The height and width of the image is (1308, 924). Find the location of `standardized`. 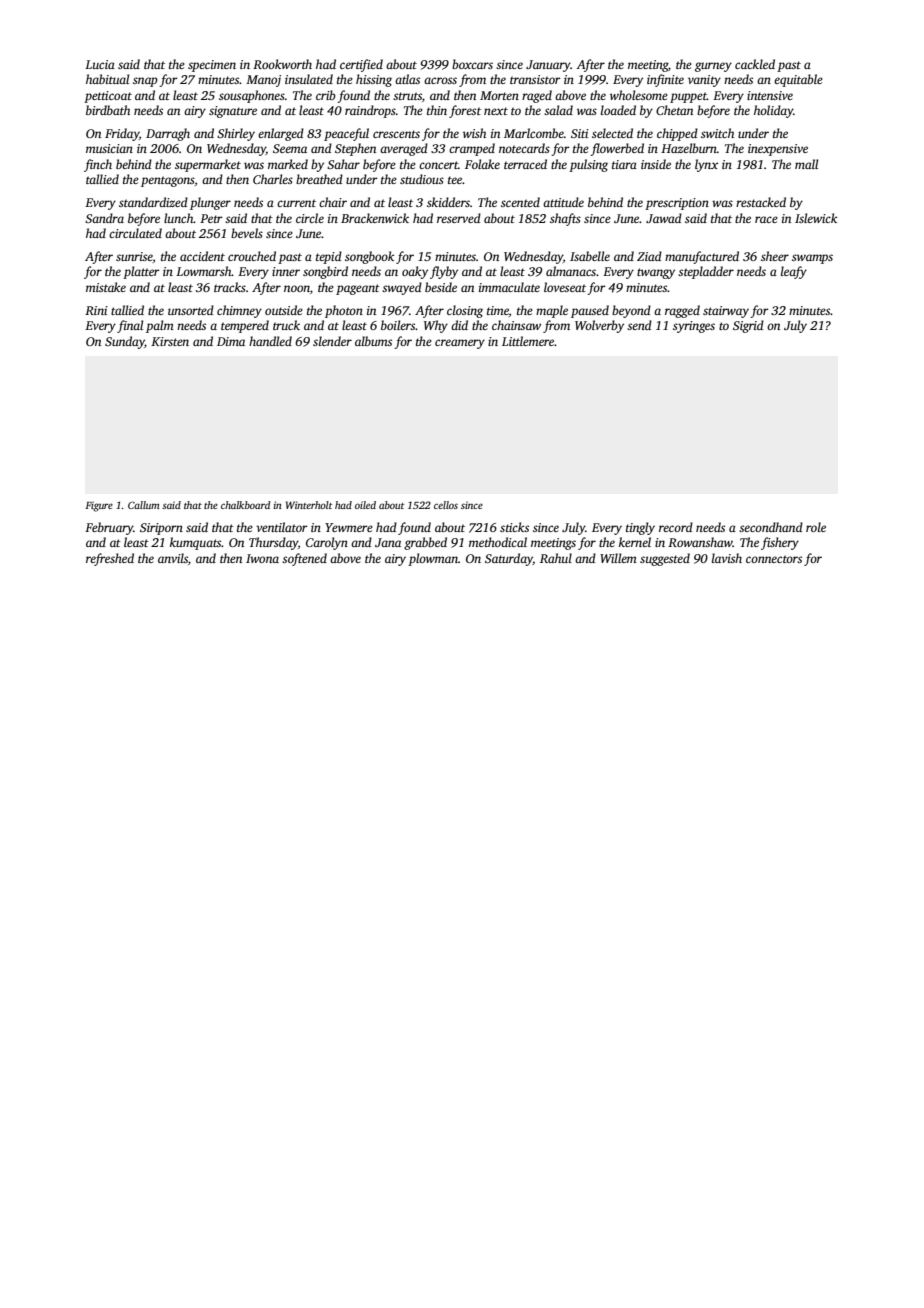

standardized is located at coordinates (153, 202).
